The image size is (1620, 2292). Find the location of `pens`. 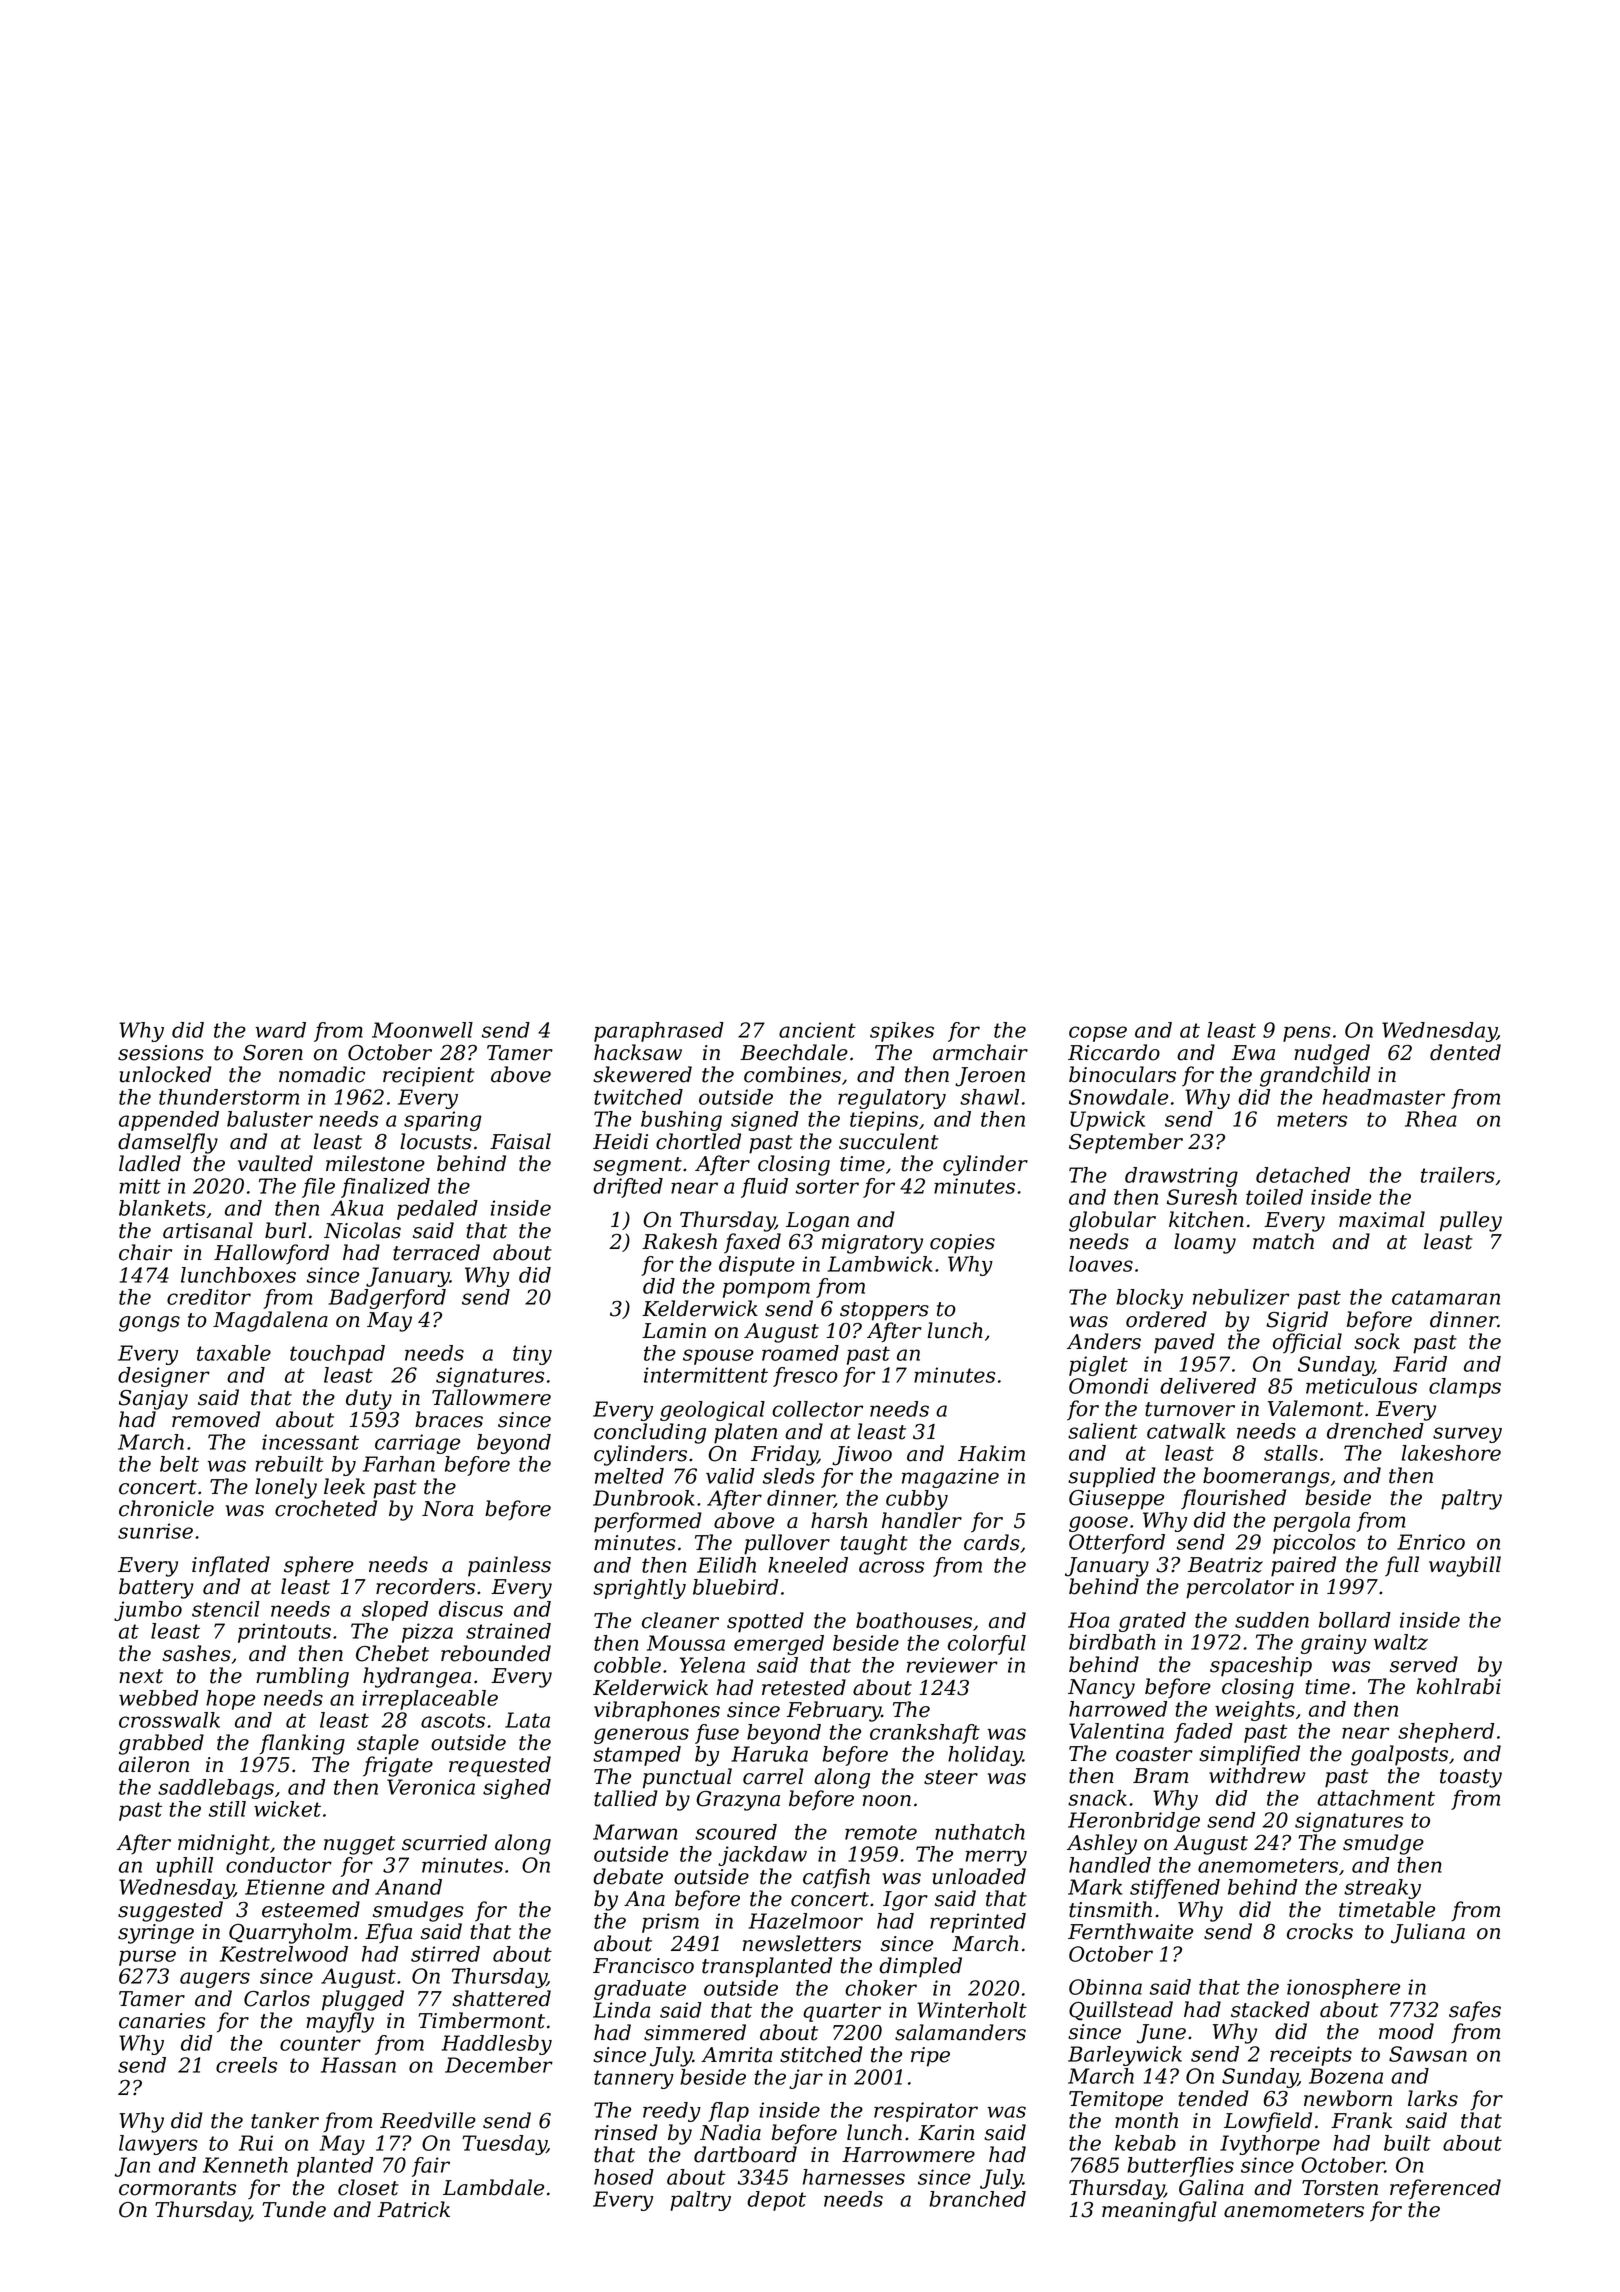

pens is located at coordinates (1307, 1034).
